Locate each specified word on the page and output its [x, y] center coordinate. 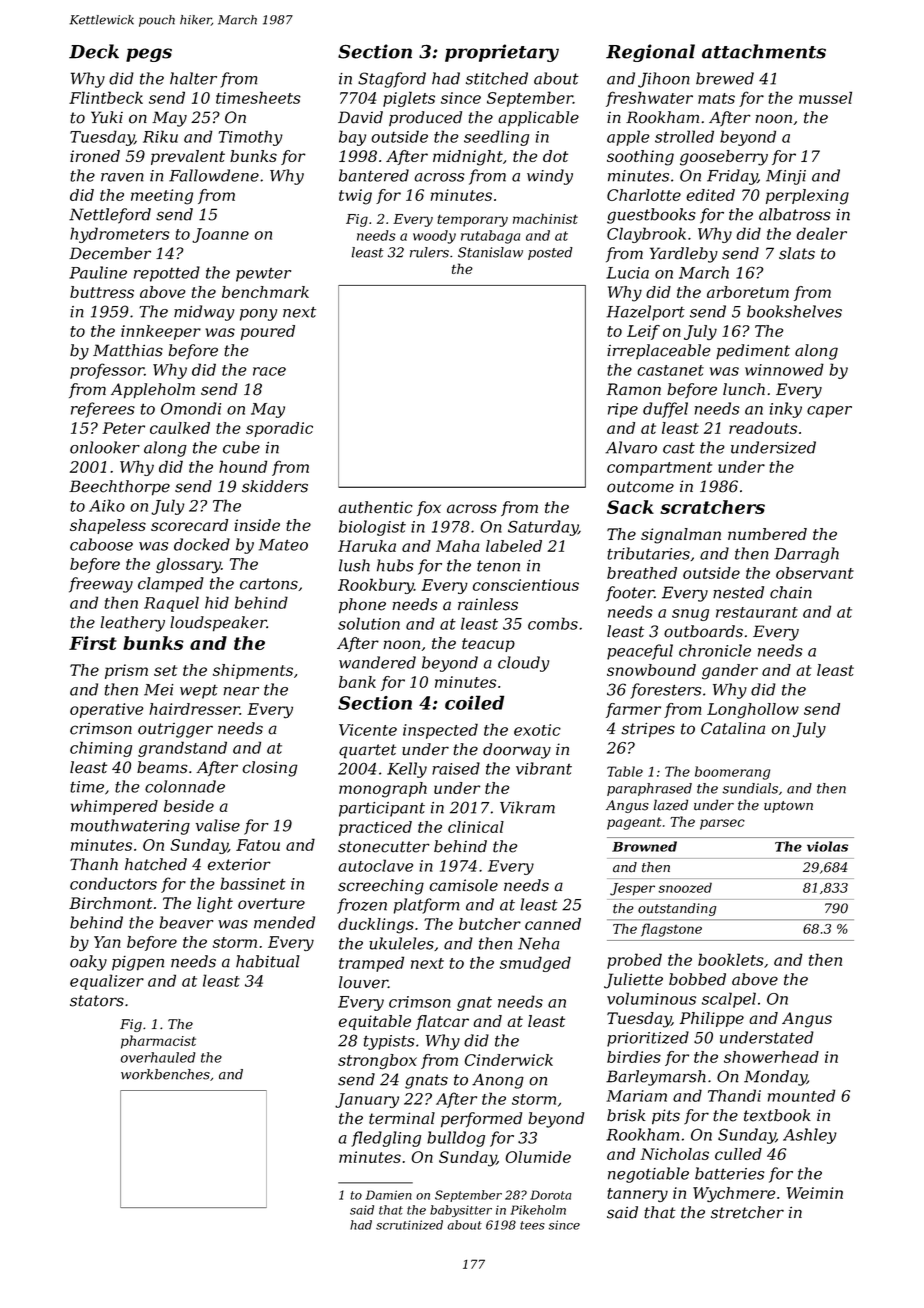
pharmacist [158, 1042]
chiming [101, 749]
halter [193, 78]
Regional [650, 53]
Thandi [734, 1095]
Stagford [392, 80]
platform [426, 906]
